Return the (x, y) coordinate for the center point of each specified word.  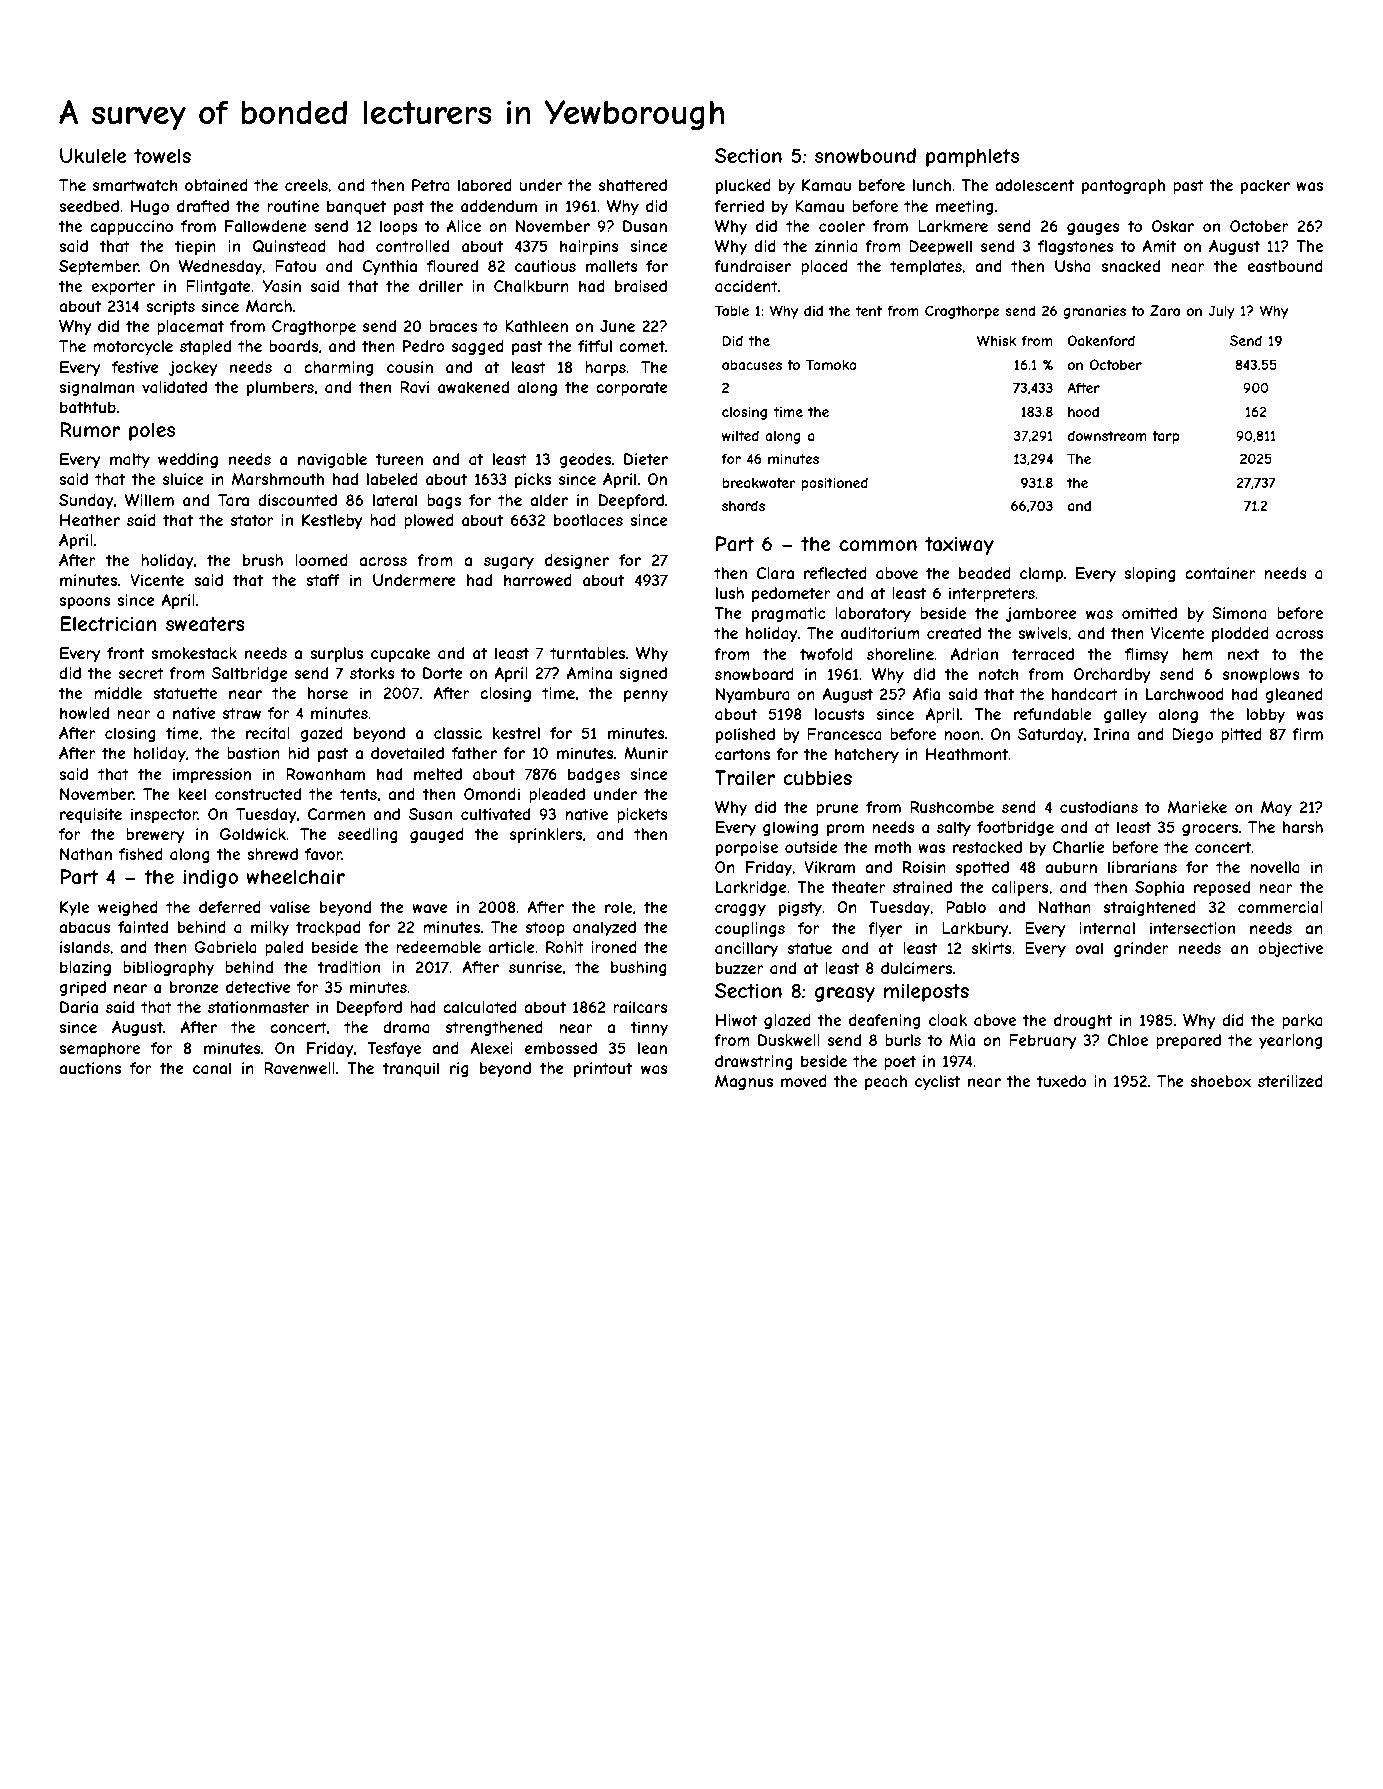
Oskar (1173, 226)
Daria (79, 1007)
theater (858, 887)
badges (594, 775)
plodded (1240, 634)
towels (162, 155)
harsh (1303, 827)
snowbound (865, 155)
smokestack (194, 653)
